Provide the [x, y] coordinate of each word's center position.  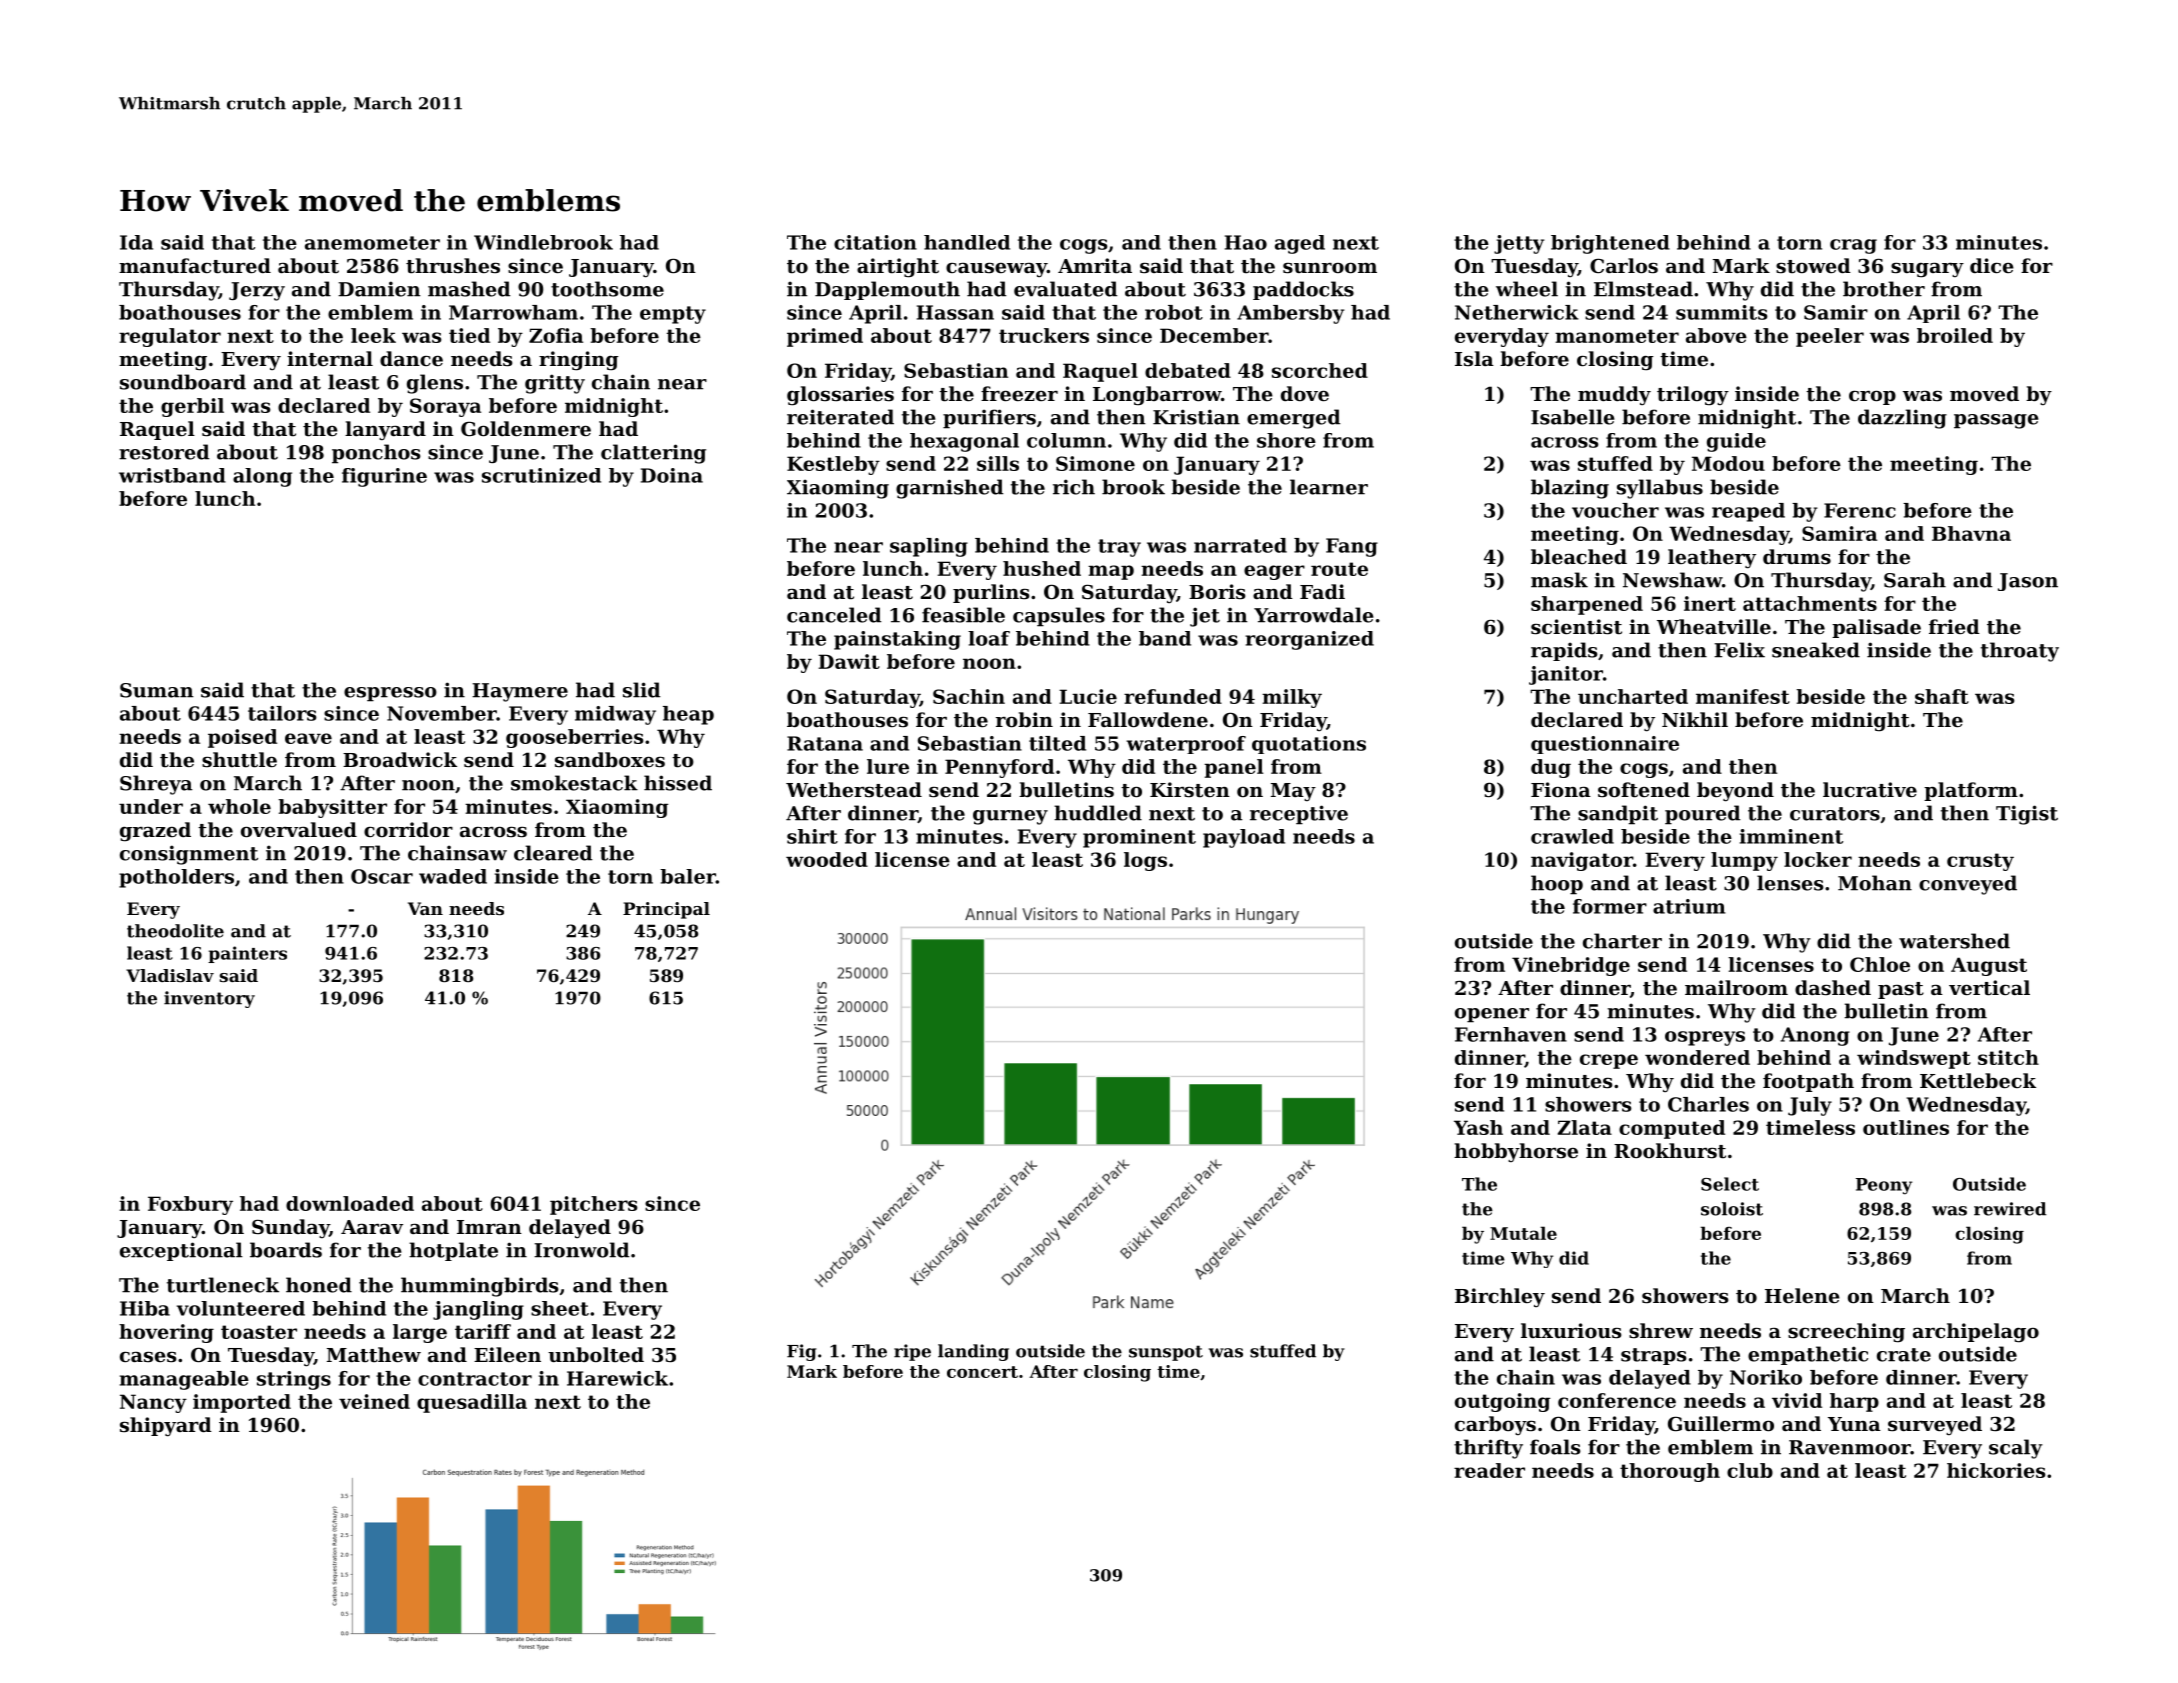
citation [875, 242]
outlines [1906, 1127]
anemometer [372, 243]
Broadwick [400, 759]
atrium [1689, 906]
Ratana [825, 743]
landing [973, 1352]
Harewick [617, 1378]
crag [1853, 246]
